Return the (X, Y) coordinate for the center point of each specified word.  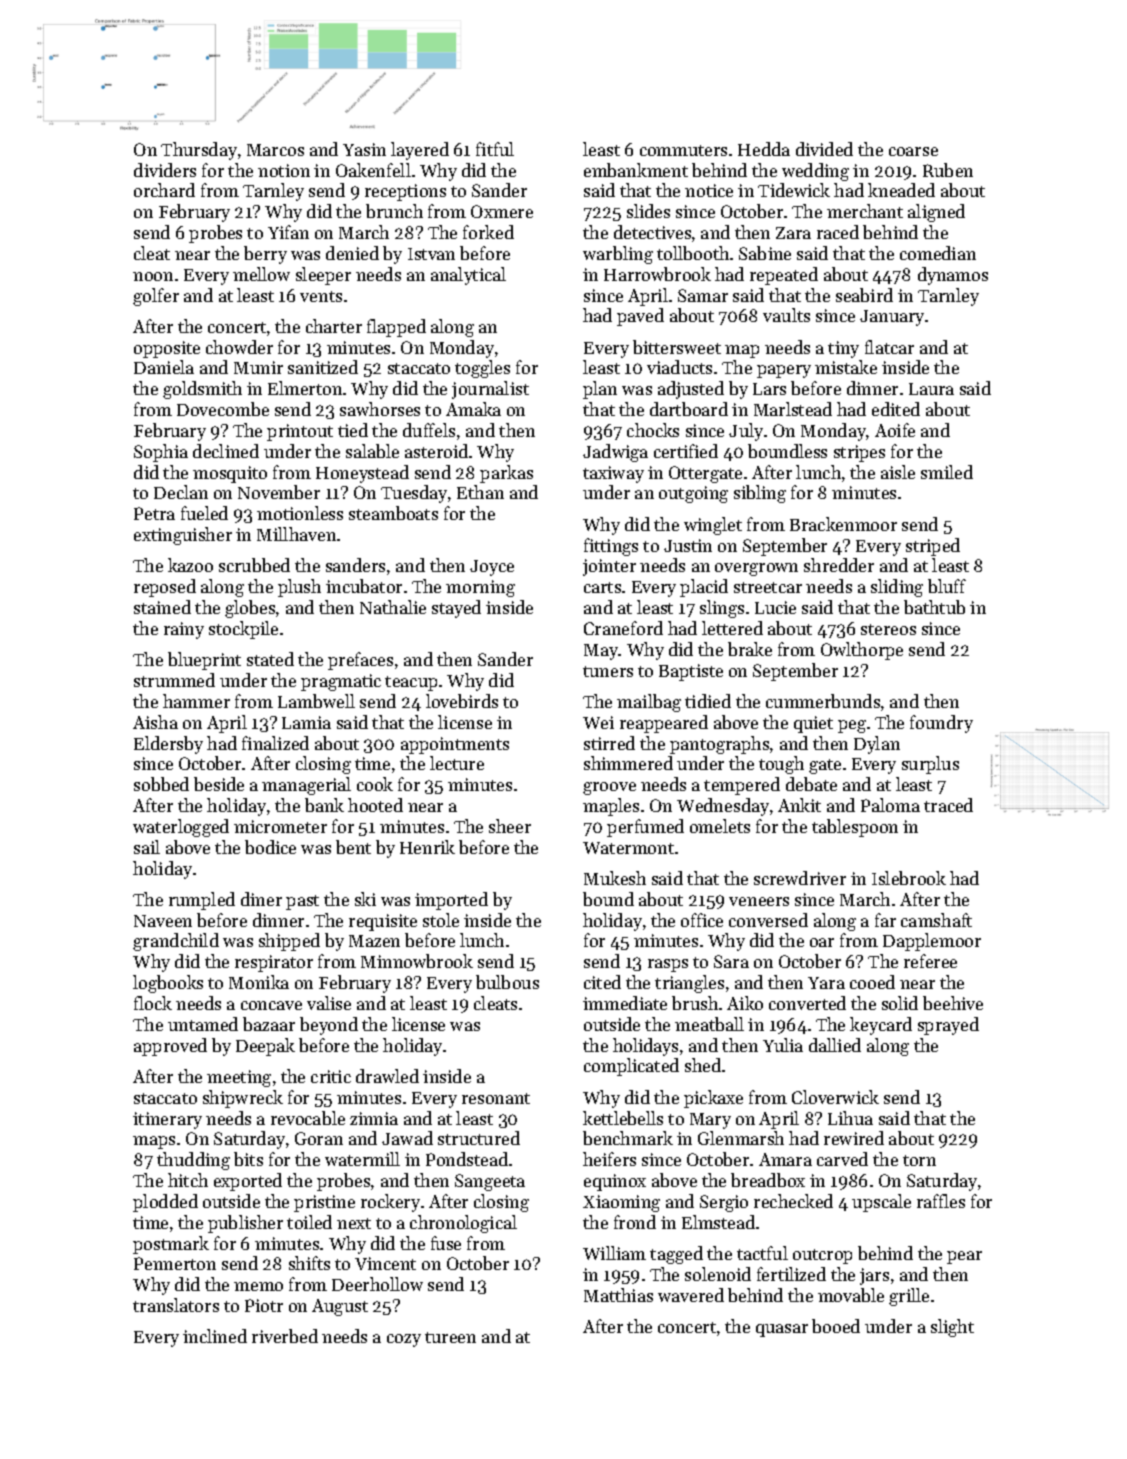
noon (153, 276)
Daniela (164, 367)
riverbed (285, 1336)
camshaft (936, 920)
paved (640, 317)
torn (919, 1160)
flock (153, 1003)
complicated (631, 1067)
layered (420, 151)
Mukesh (615, 878)
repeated (784, 276)
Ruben (948, 170)
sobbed (161, 784)
